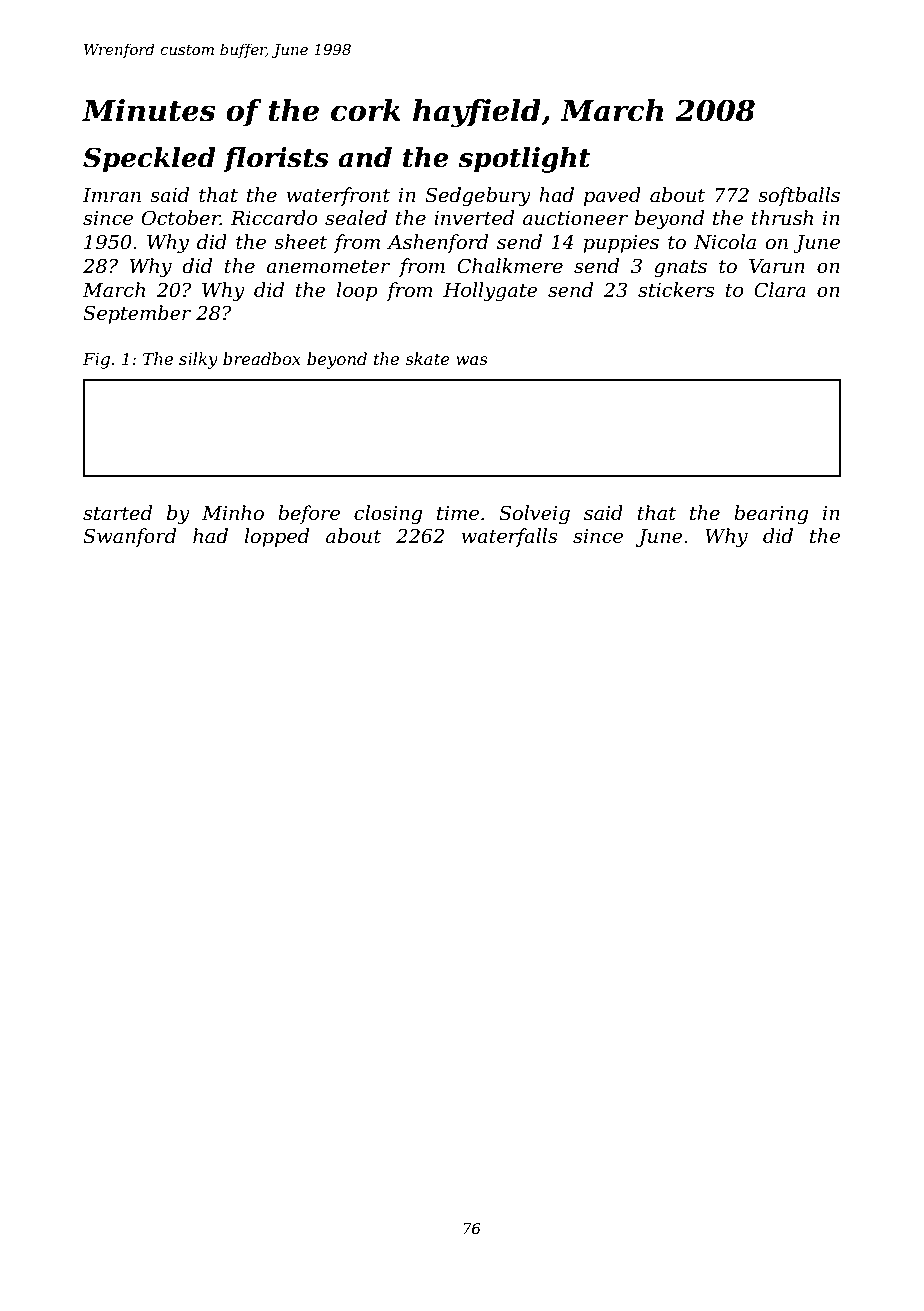  What do you see at coordinates (388, 515) in the document?
I see `closing` at bounding box center [388, 515].
